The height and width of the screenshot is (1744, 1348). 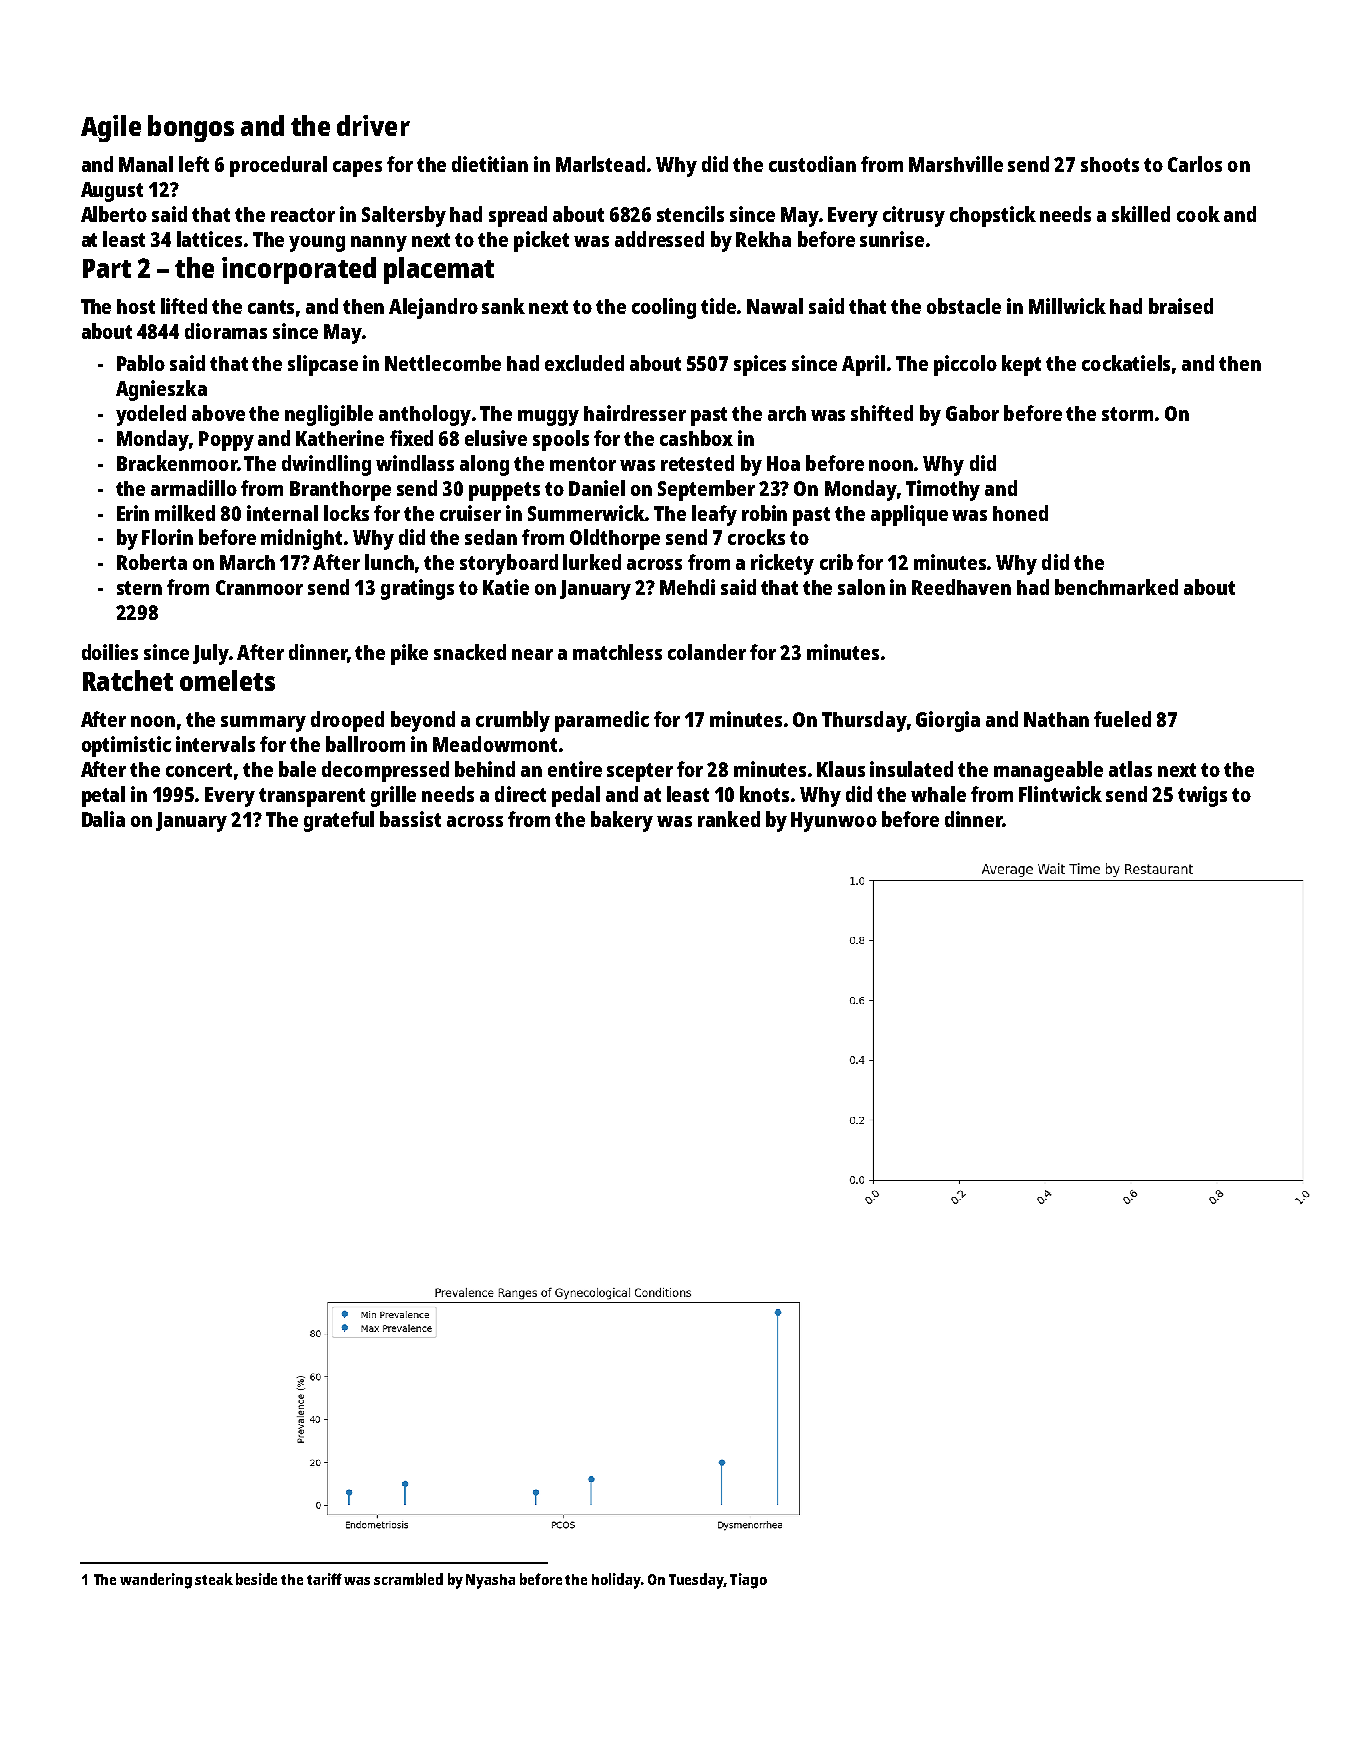 I want to click on driver, so click(x=373, y=125).
